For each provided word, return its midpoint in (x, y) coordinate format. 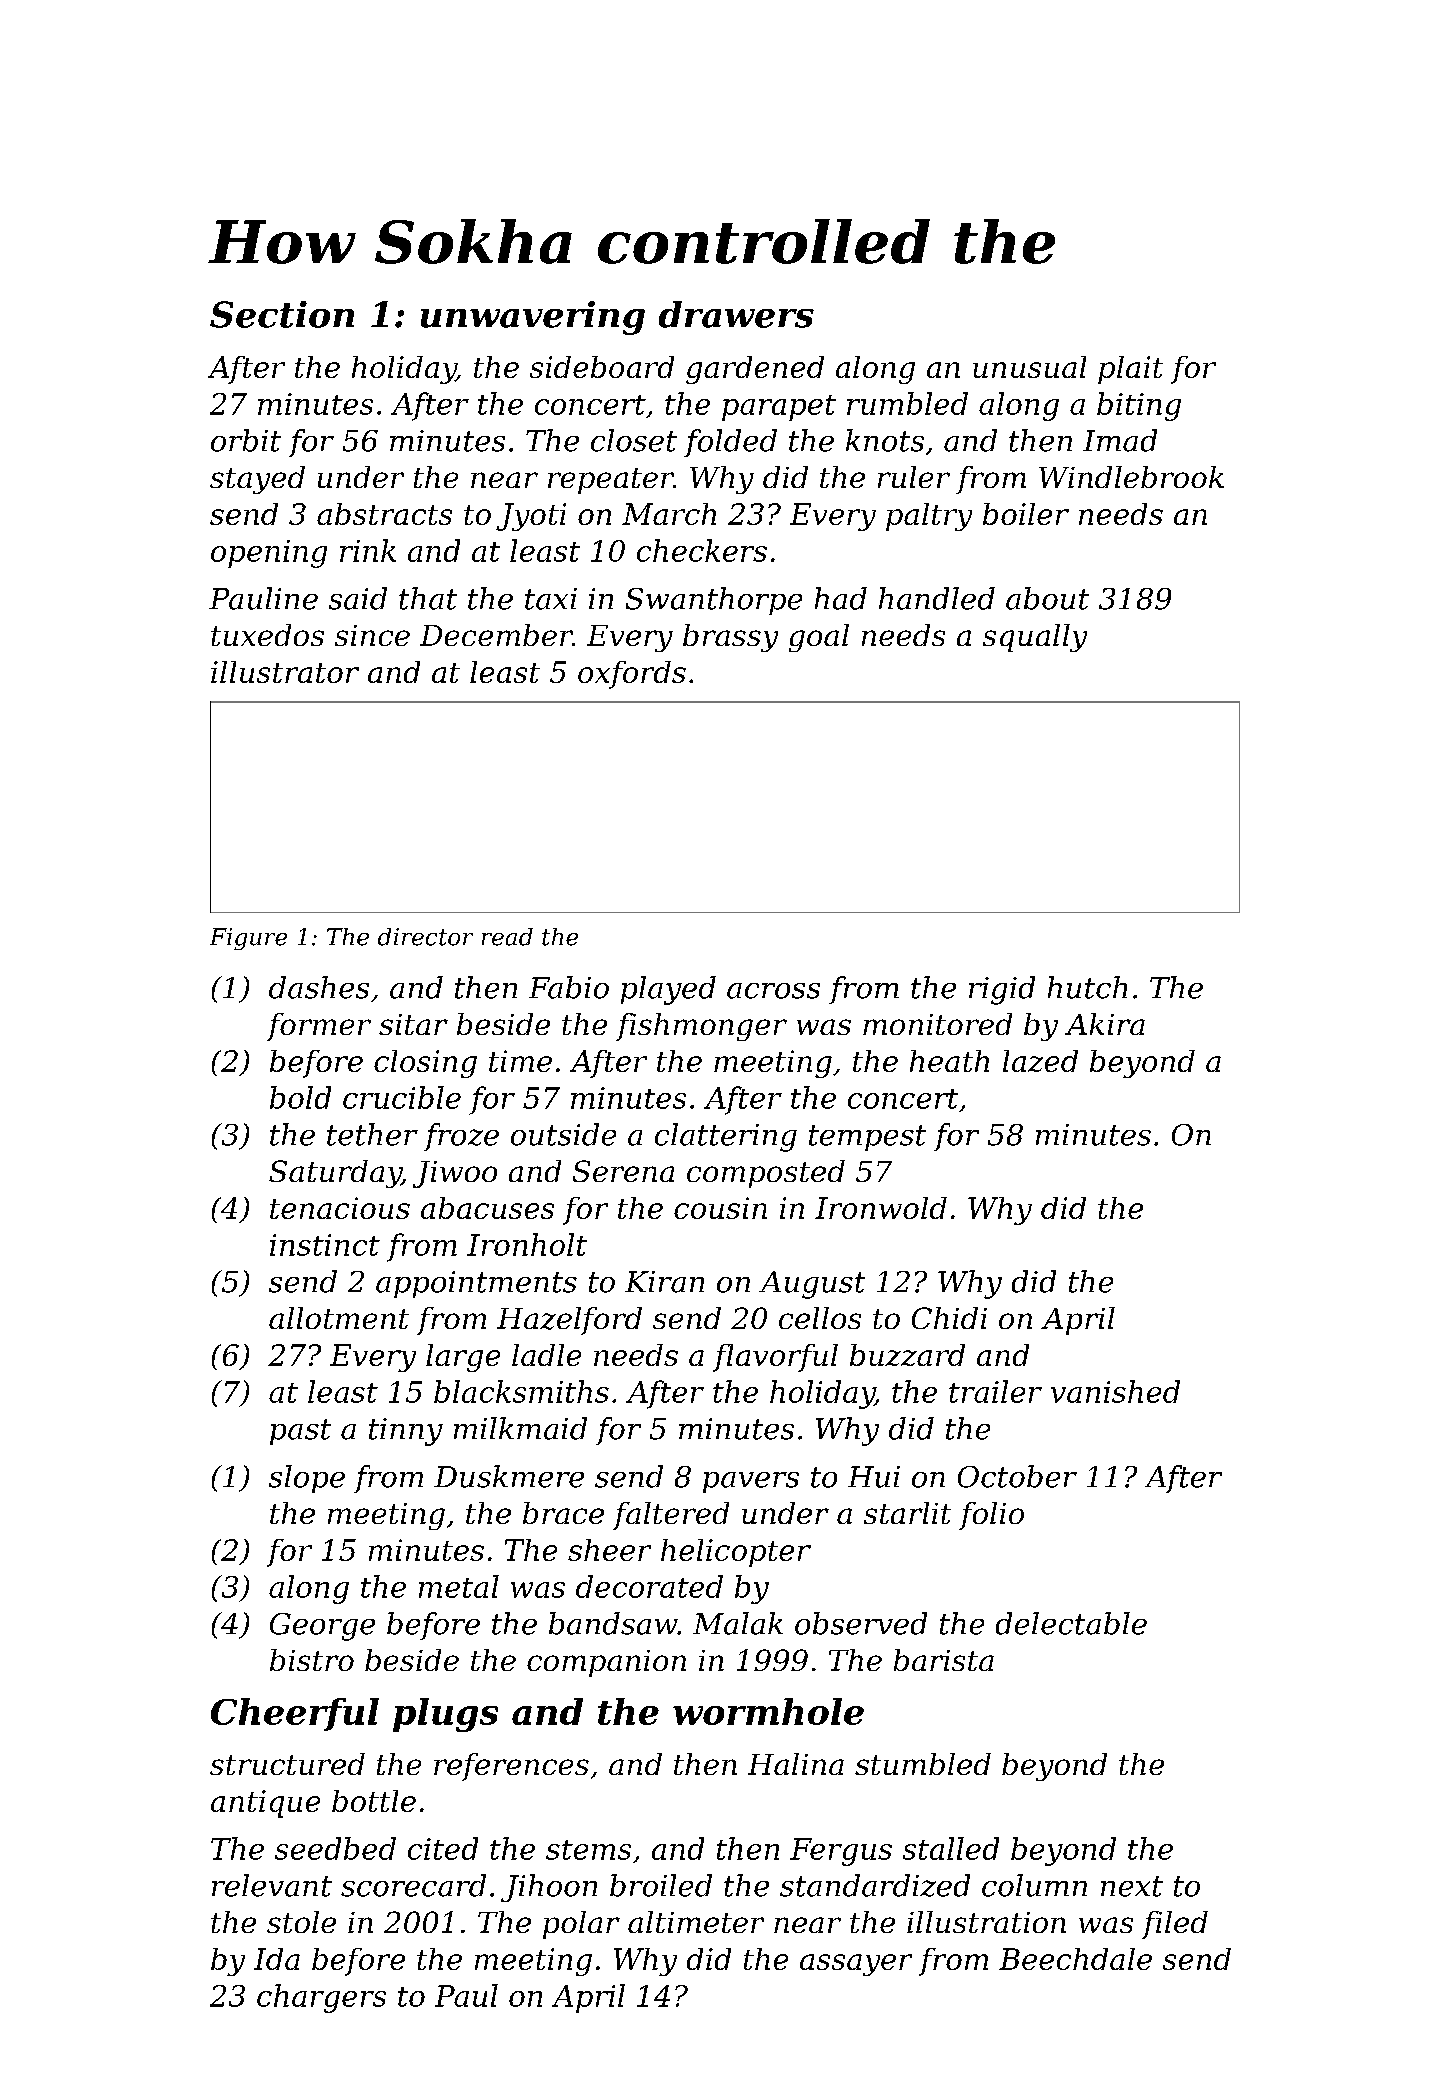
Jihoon (549, 1888)
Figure (248, 939)
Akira (1105, 1024)
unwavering (533, 318)
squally (1035, 638)
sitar (413, 1024)
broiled (661, 1885)
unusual (1029, 367)
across (773, 991)
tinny (406, 1432)
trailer (995, 1391)
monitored (937, 1024)
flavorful (775, 1358)
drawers (736, 314)
